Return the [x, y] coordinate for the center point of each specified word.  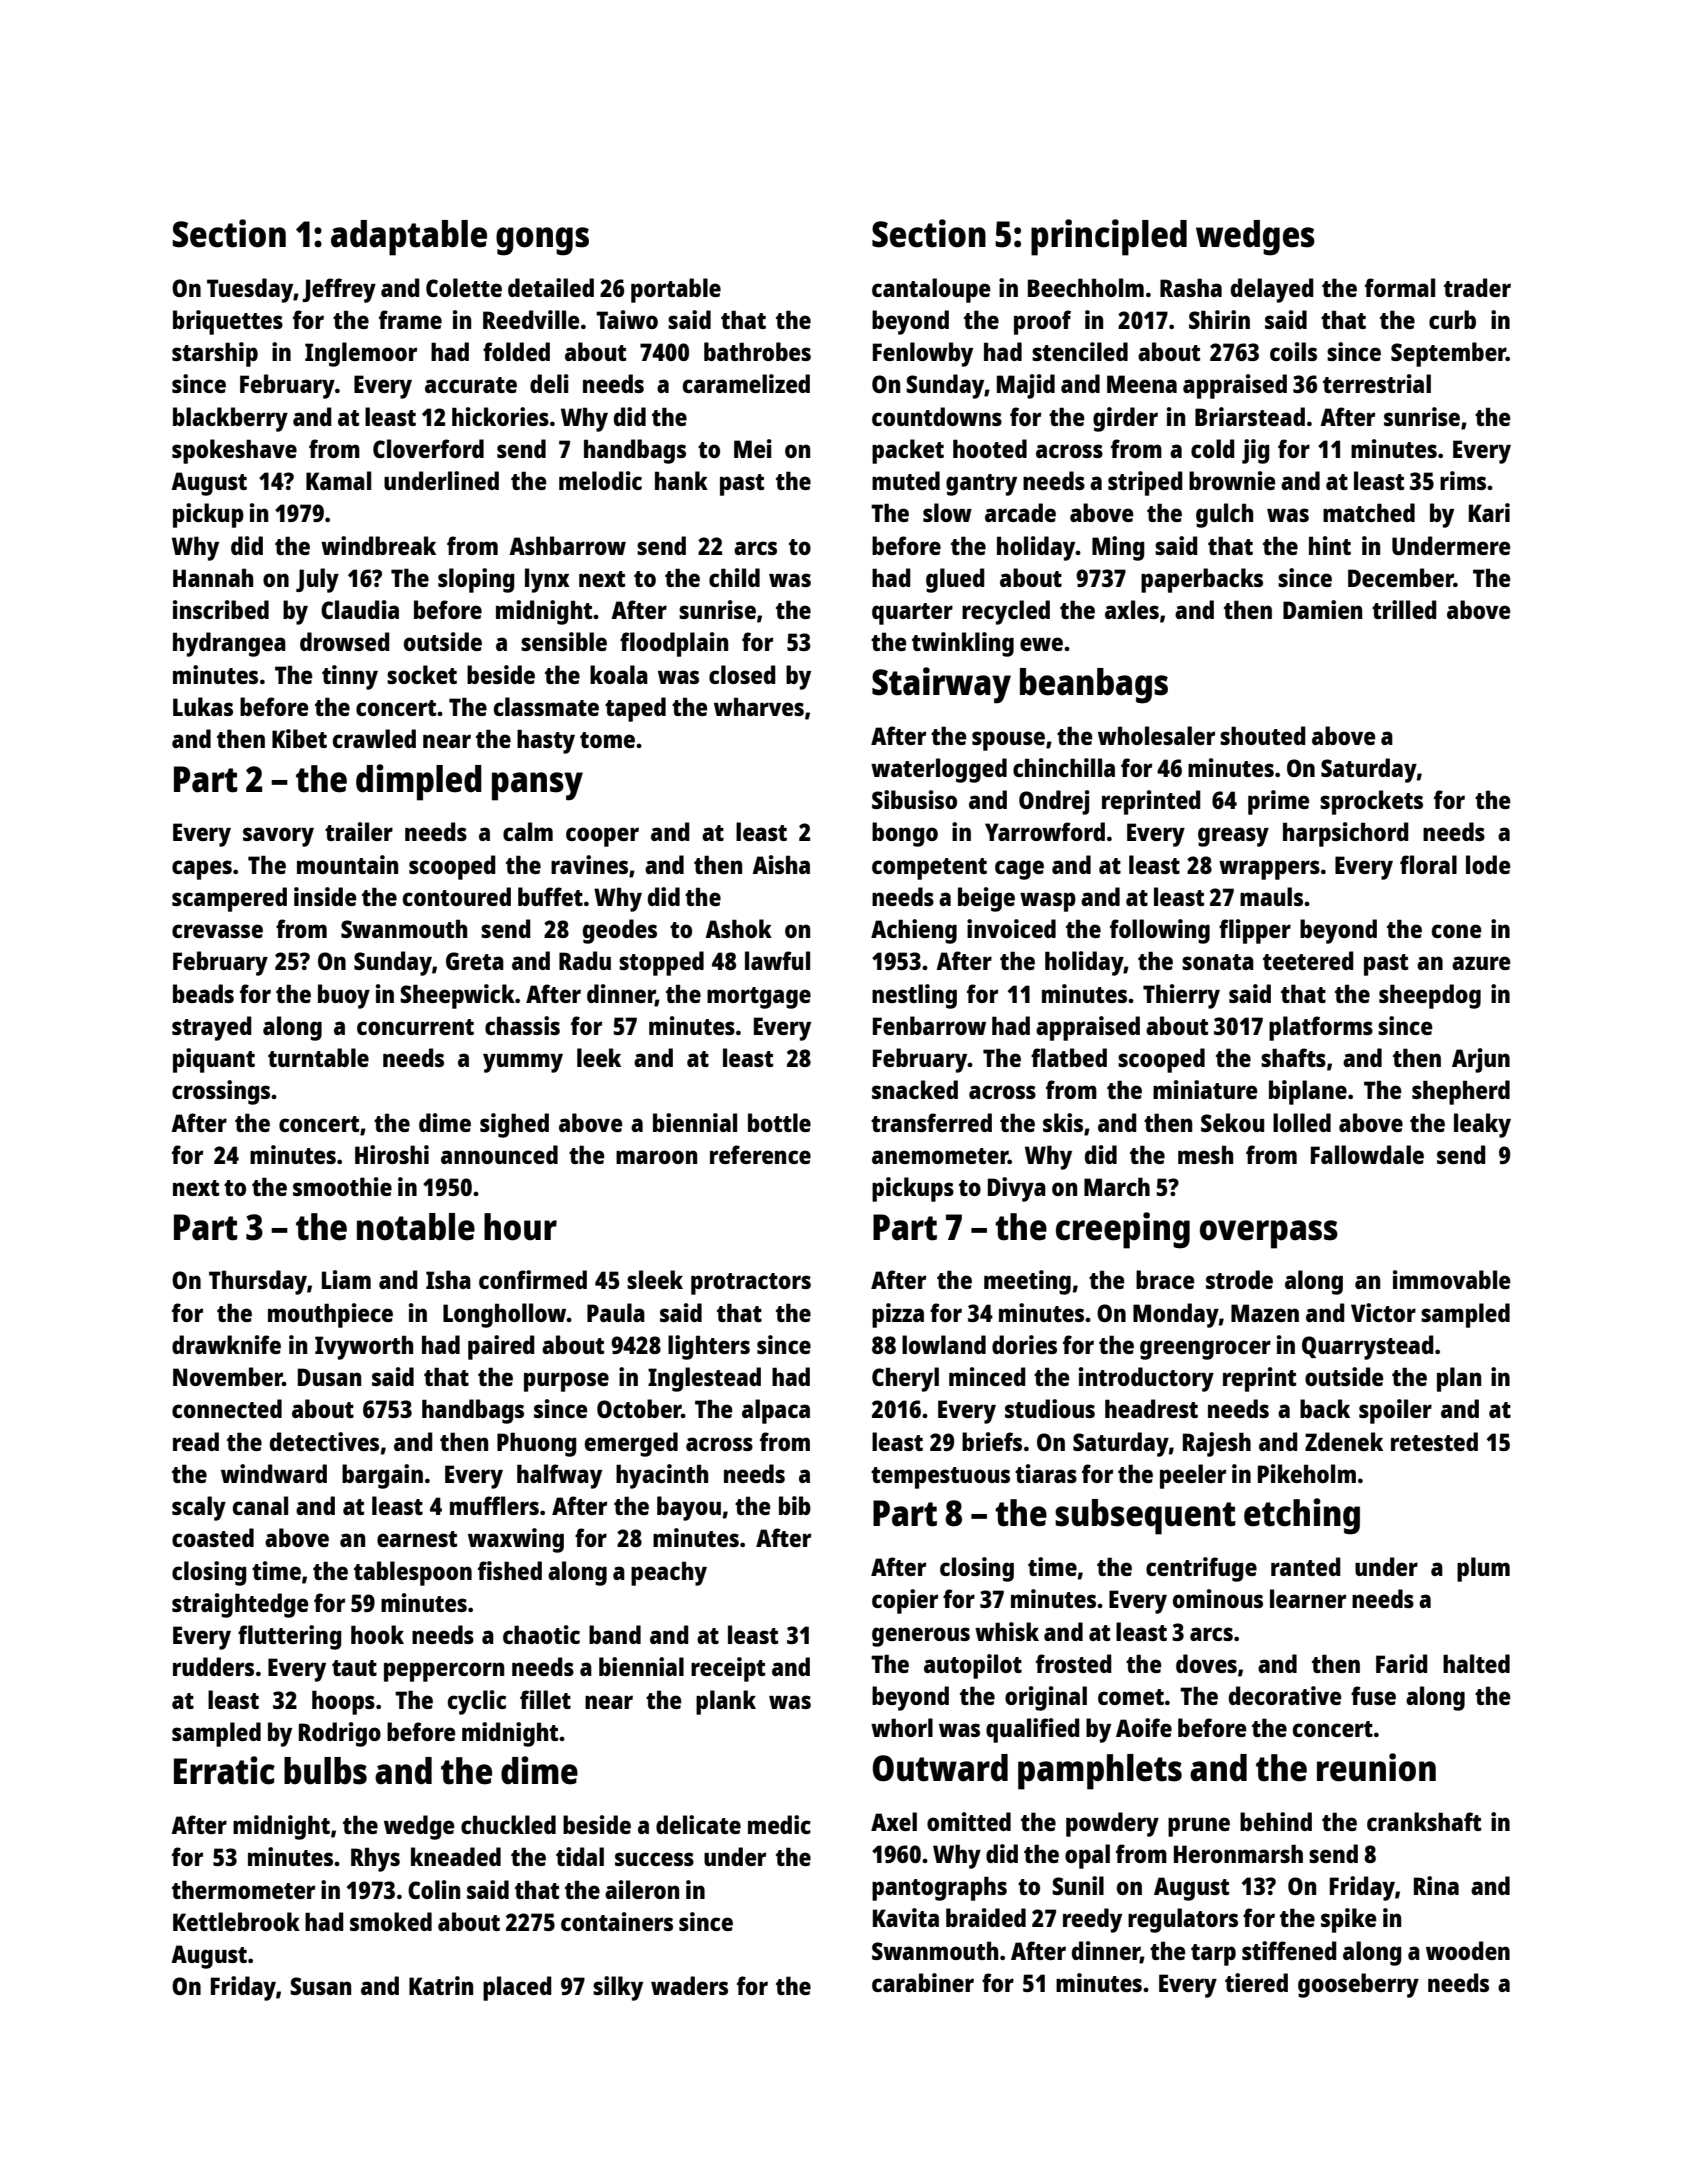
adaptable [409, 238]
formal [1400, 287]
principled [1109, 237]
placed [517, 1988]
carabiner [923, 1982]
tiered [1256, 1982]
